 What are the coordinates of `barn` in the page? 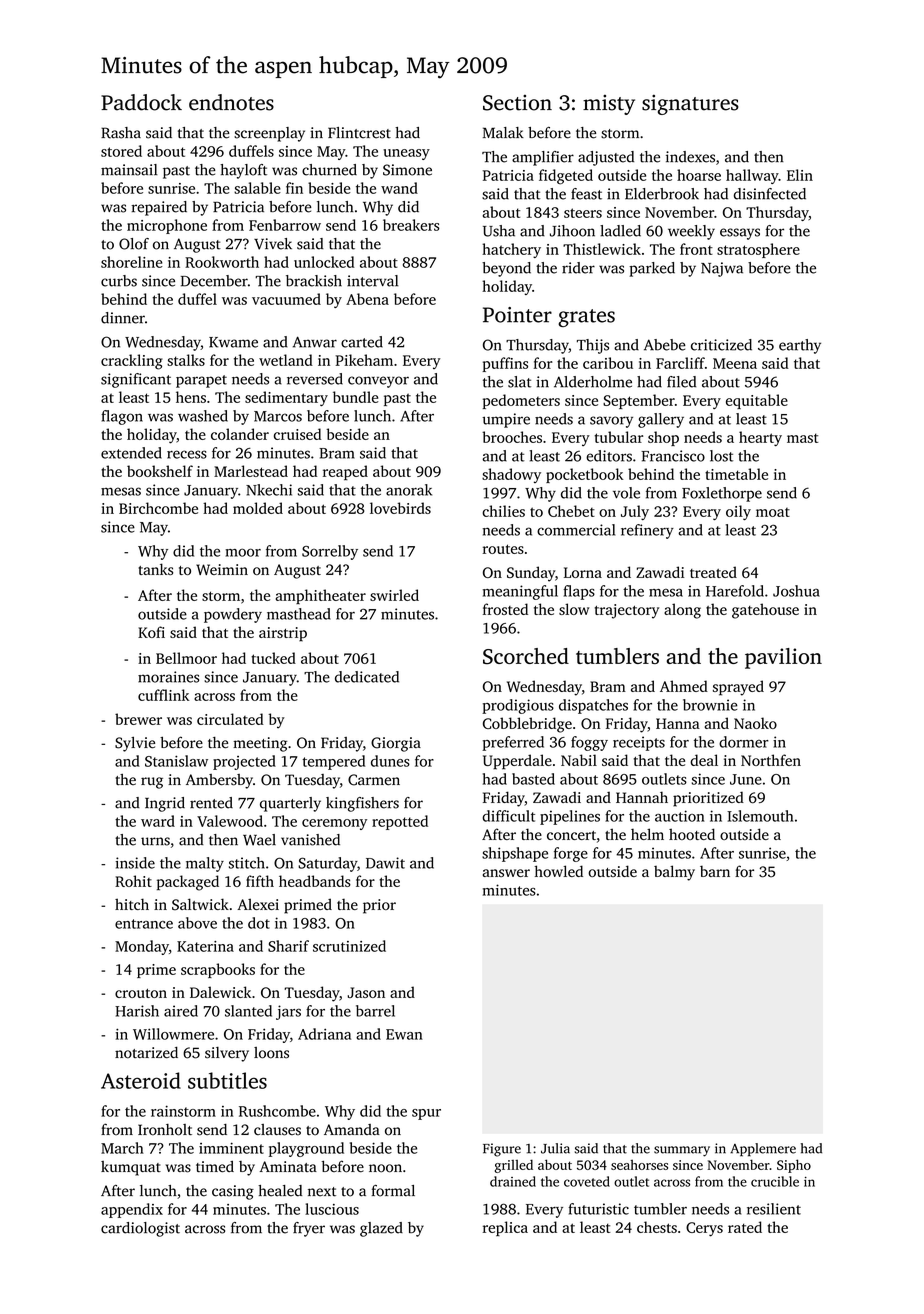 It's located at (715, 871).
